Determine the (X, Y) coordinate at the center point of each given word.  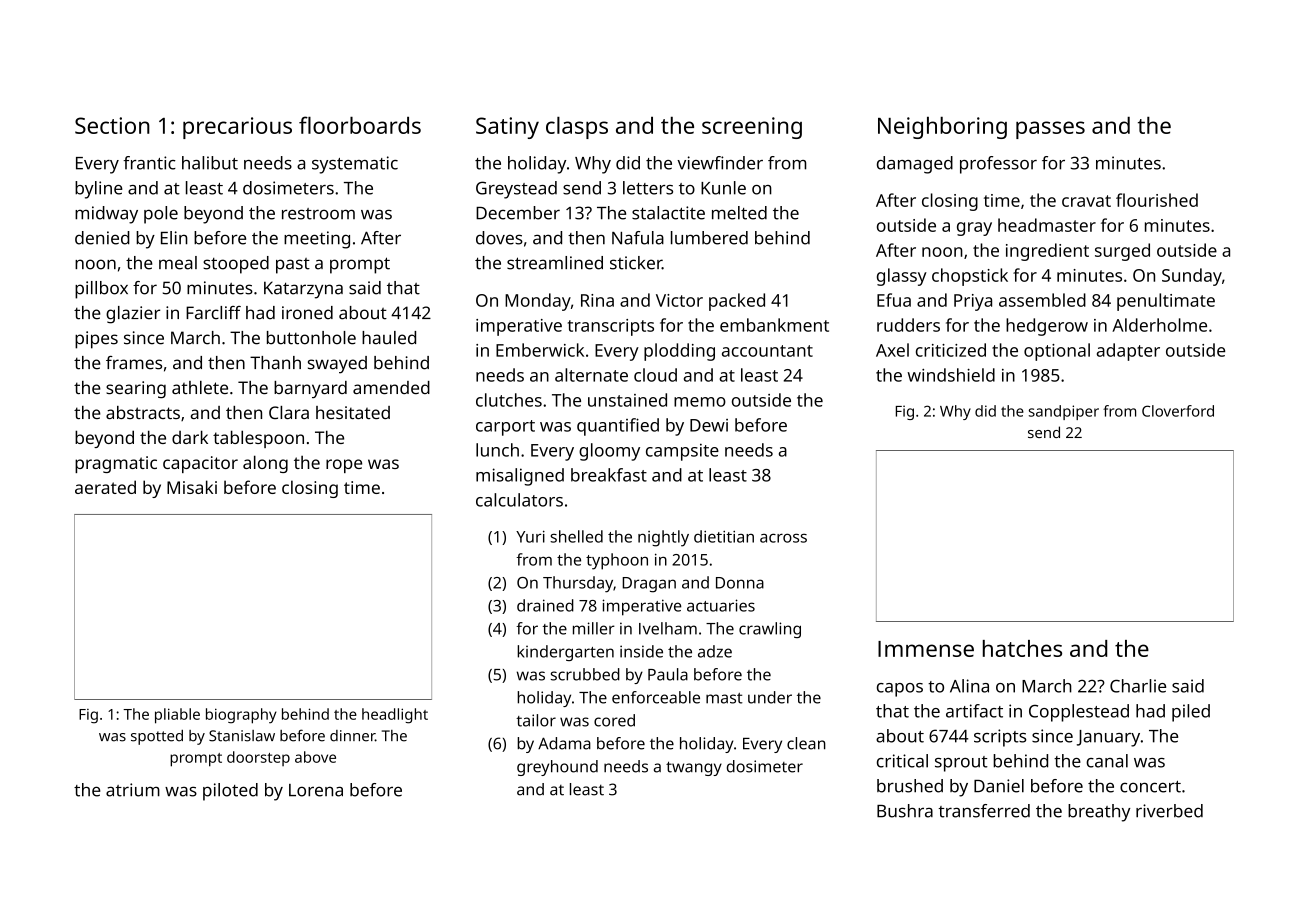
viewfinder (720, 163)
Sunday (1192, 277)
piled (1191, 713)
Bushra (905, 811)
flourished (1157, 200)
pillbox (101, 290)
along (265, 464)
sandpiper (1064, 412)
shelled (576, 536)
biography (241, 716)
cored (614, 720)
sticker (636, 263)
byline (99, 190)
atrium (133, 790)
